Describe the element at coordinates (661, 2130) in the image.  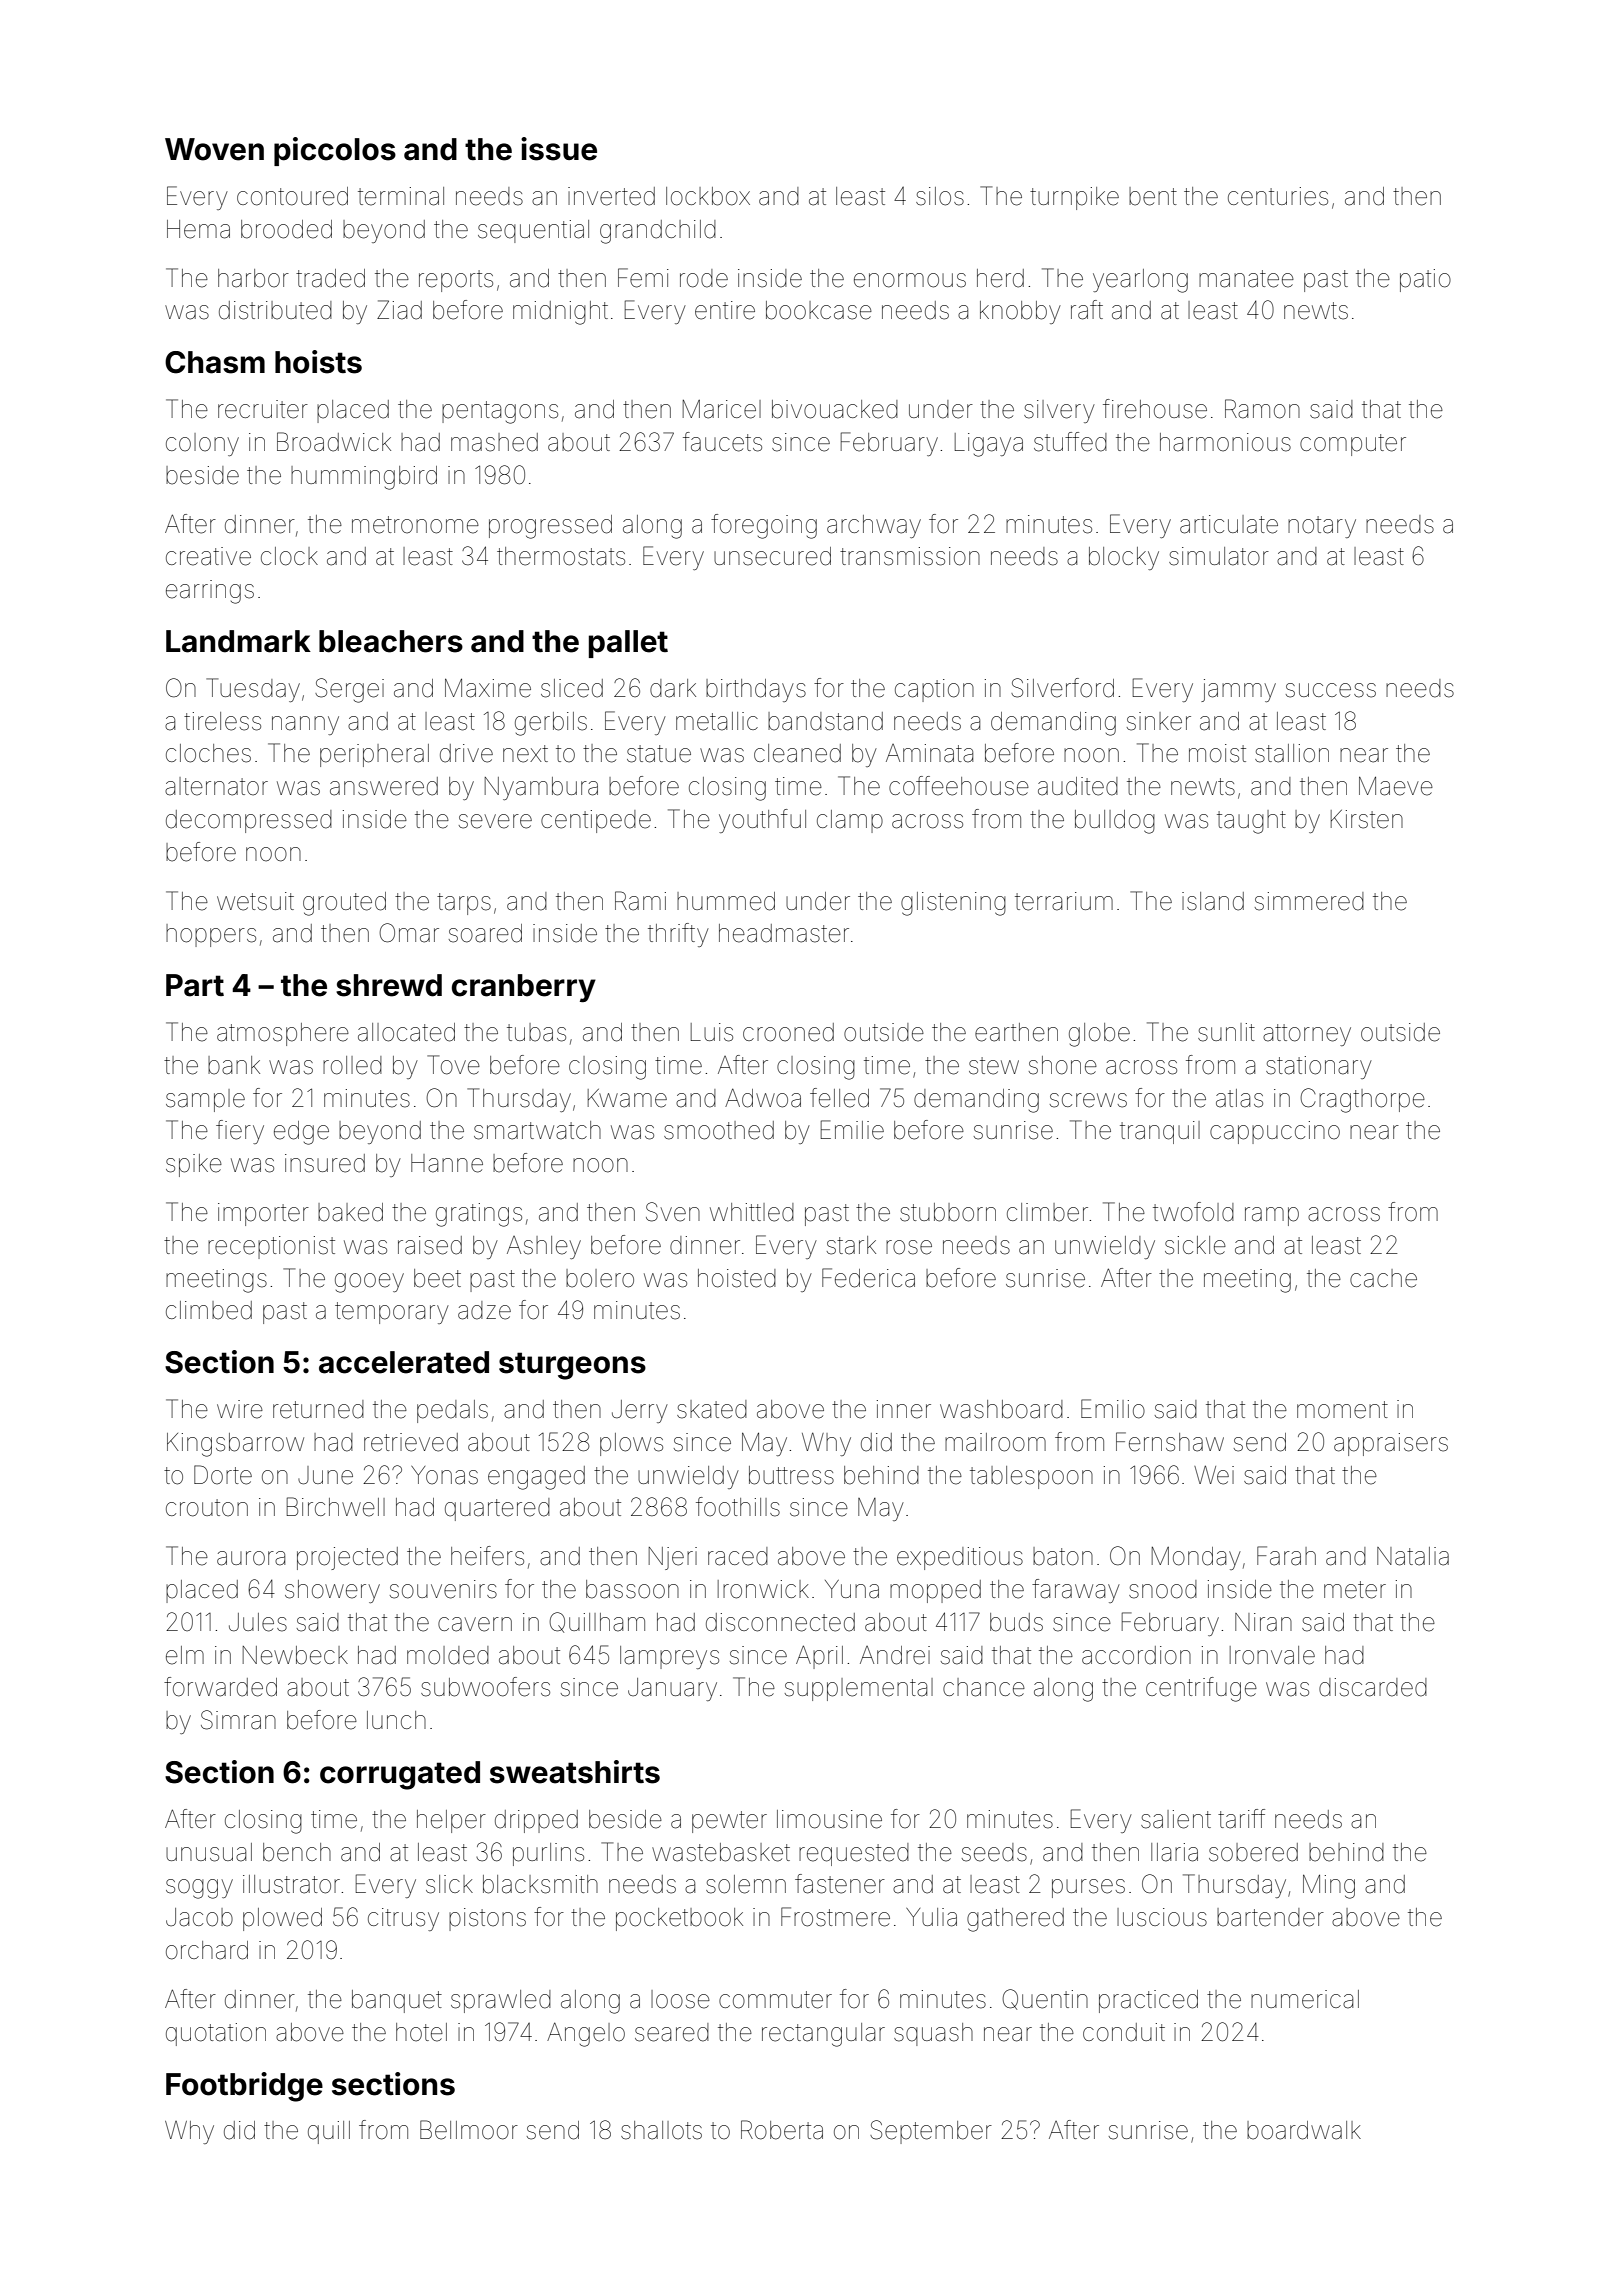
I see `shallots` at that location.
